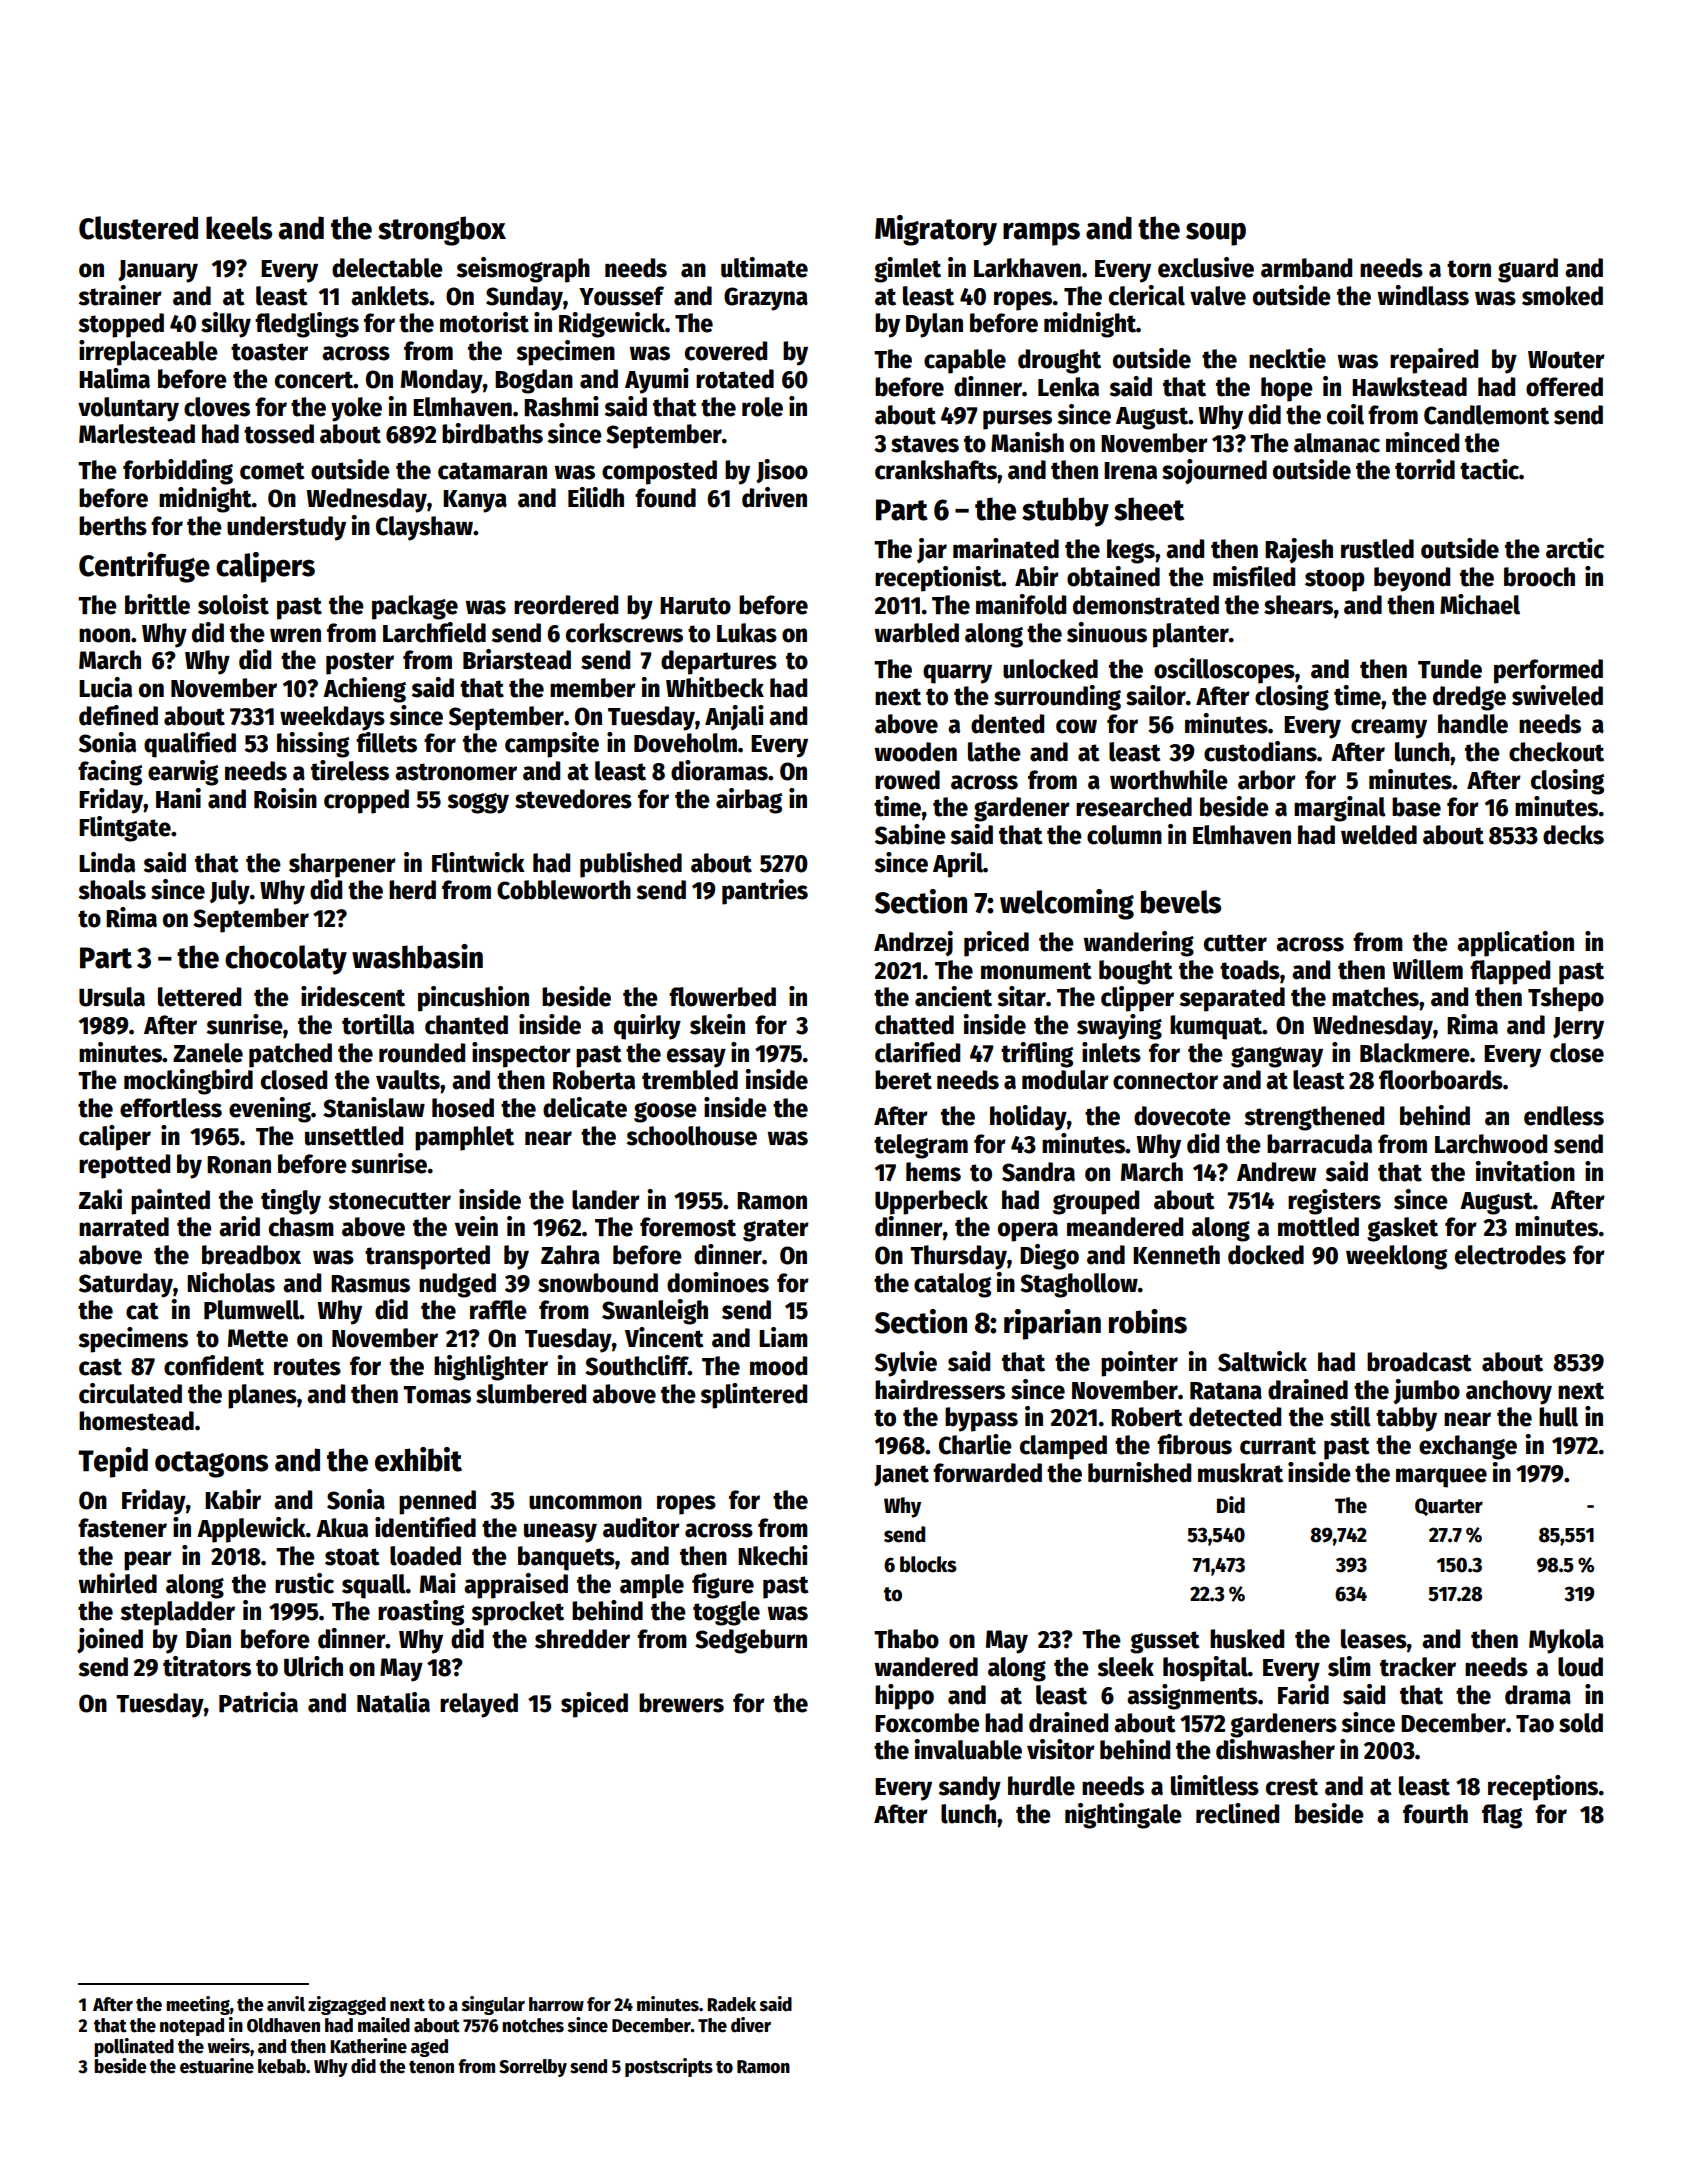  I want to click on soup, so click(1216, 234).
